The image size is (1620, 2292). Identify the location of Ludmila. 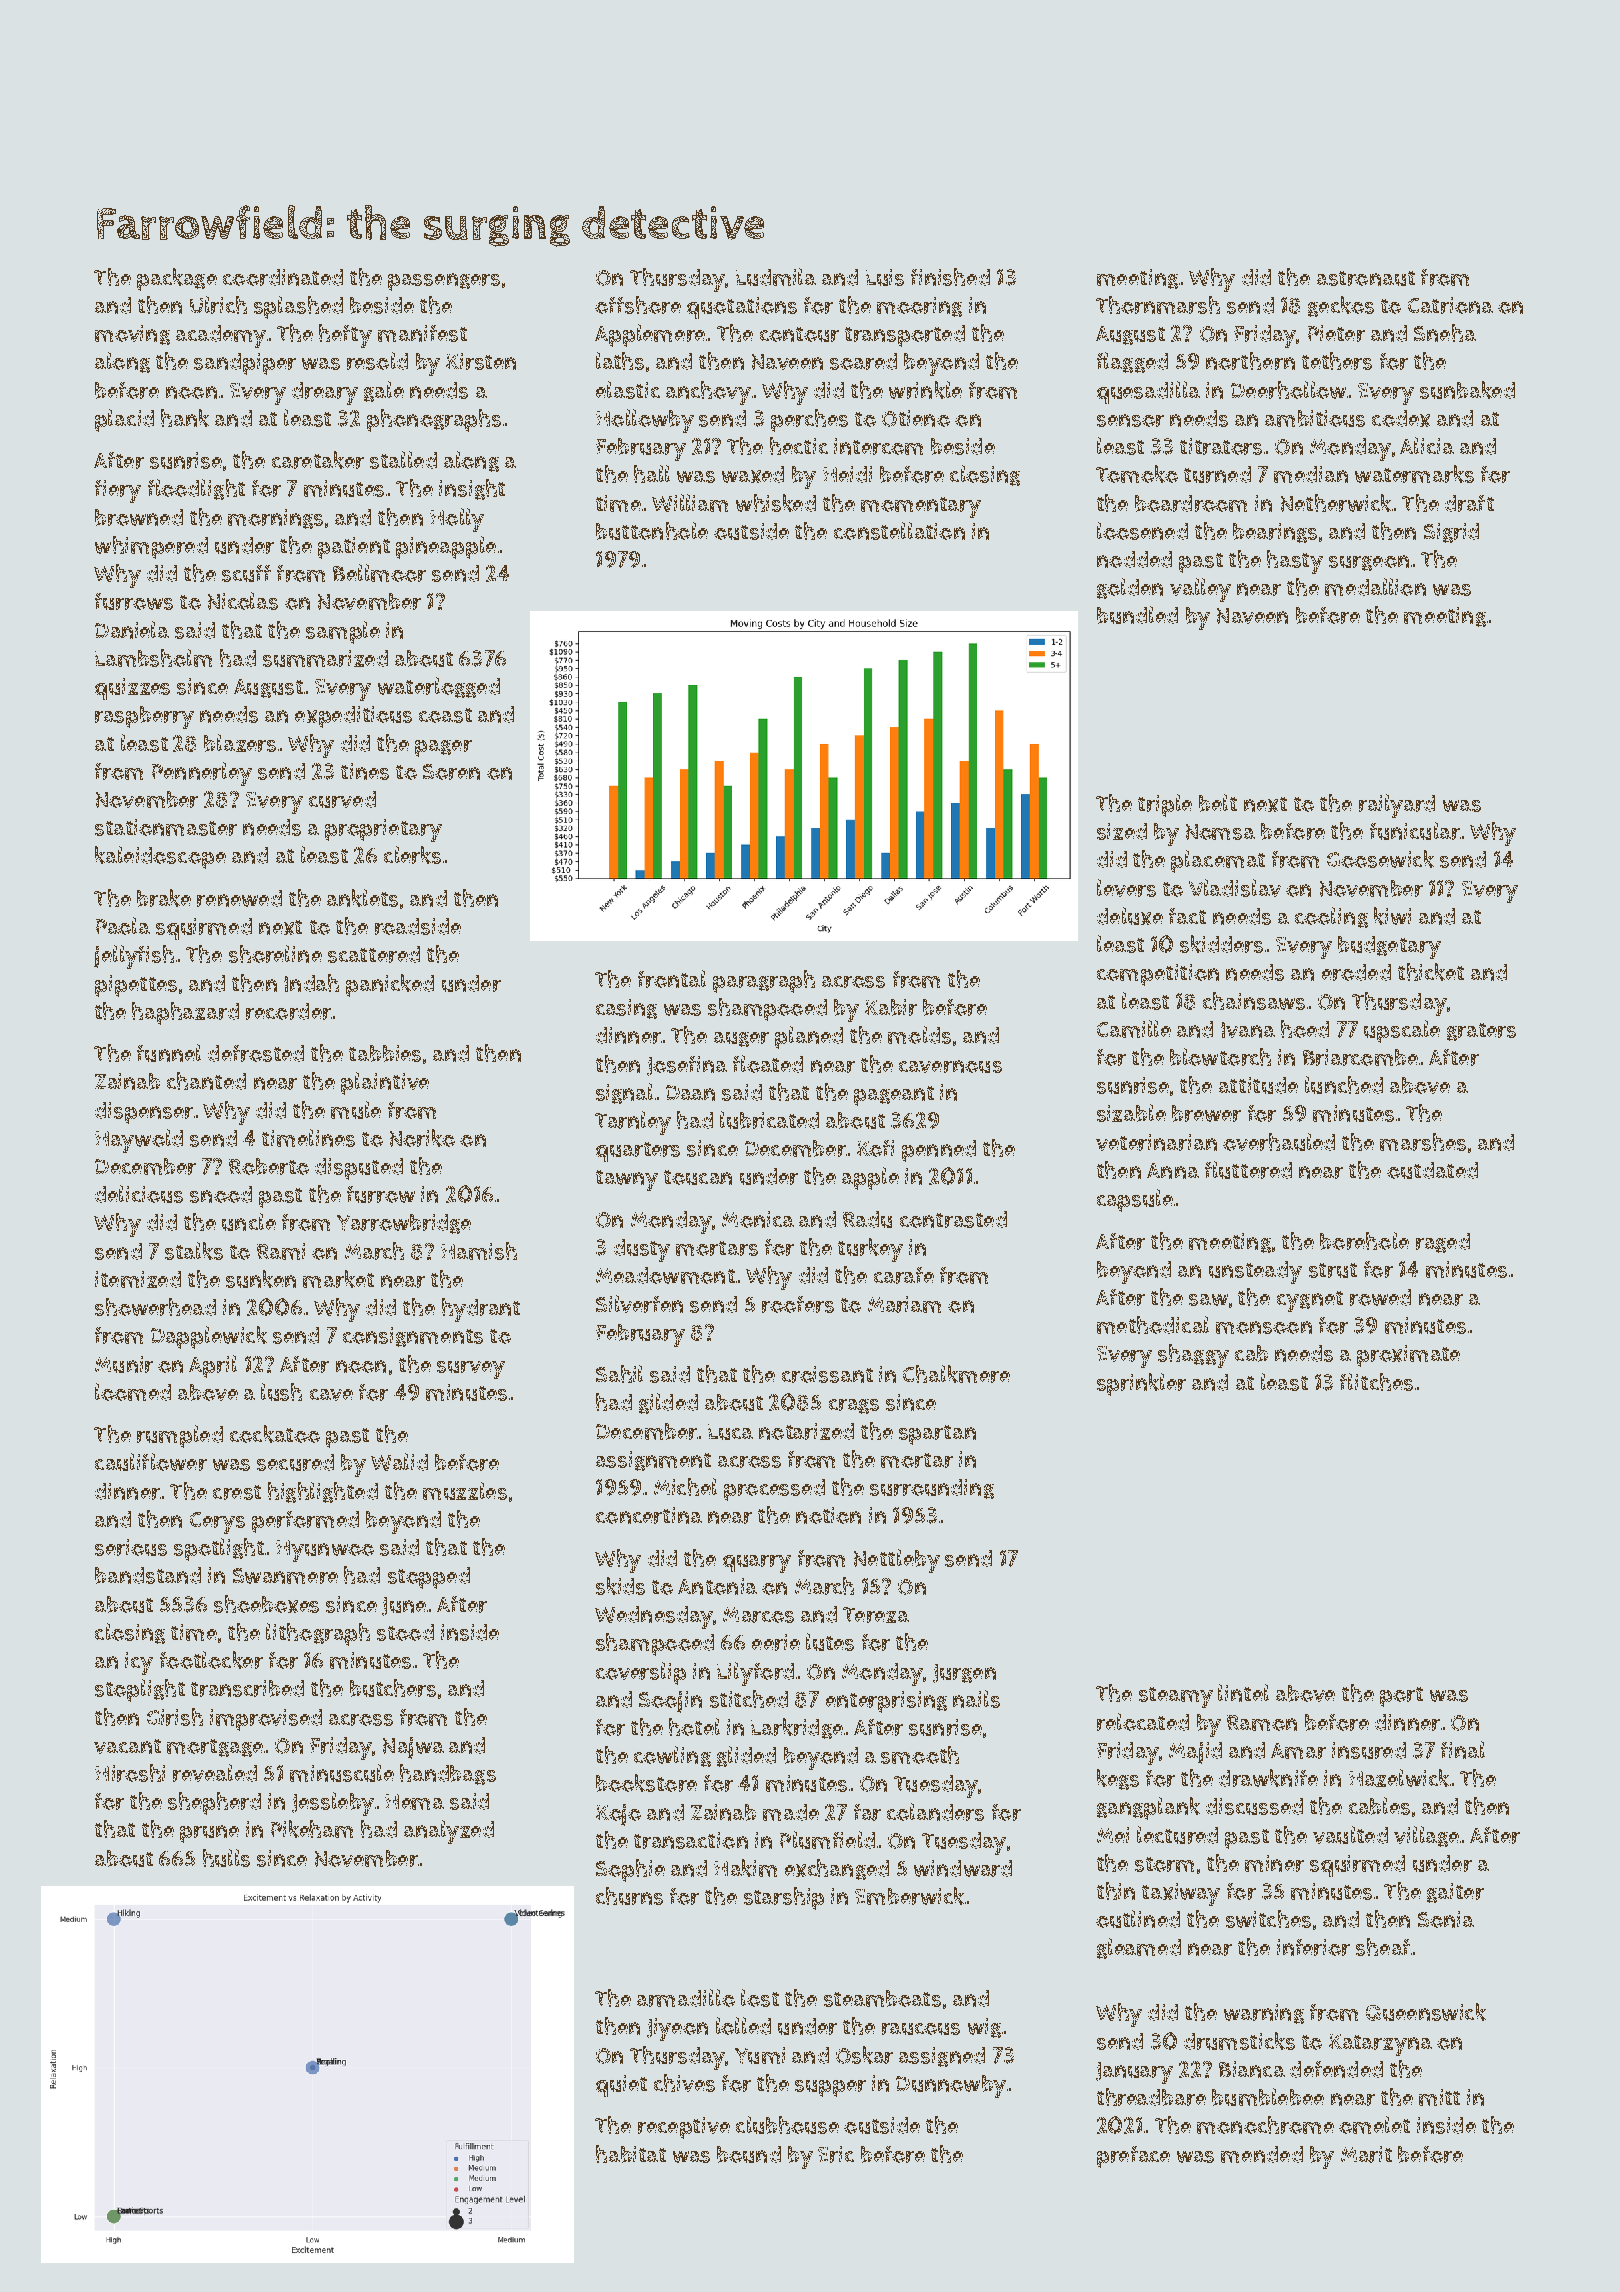
(776, 277).
